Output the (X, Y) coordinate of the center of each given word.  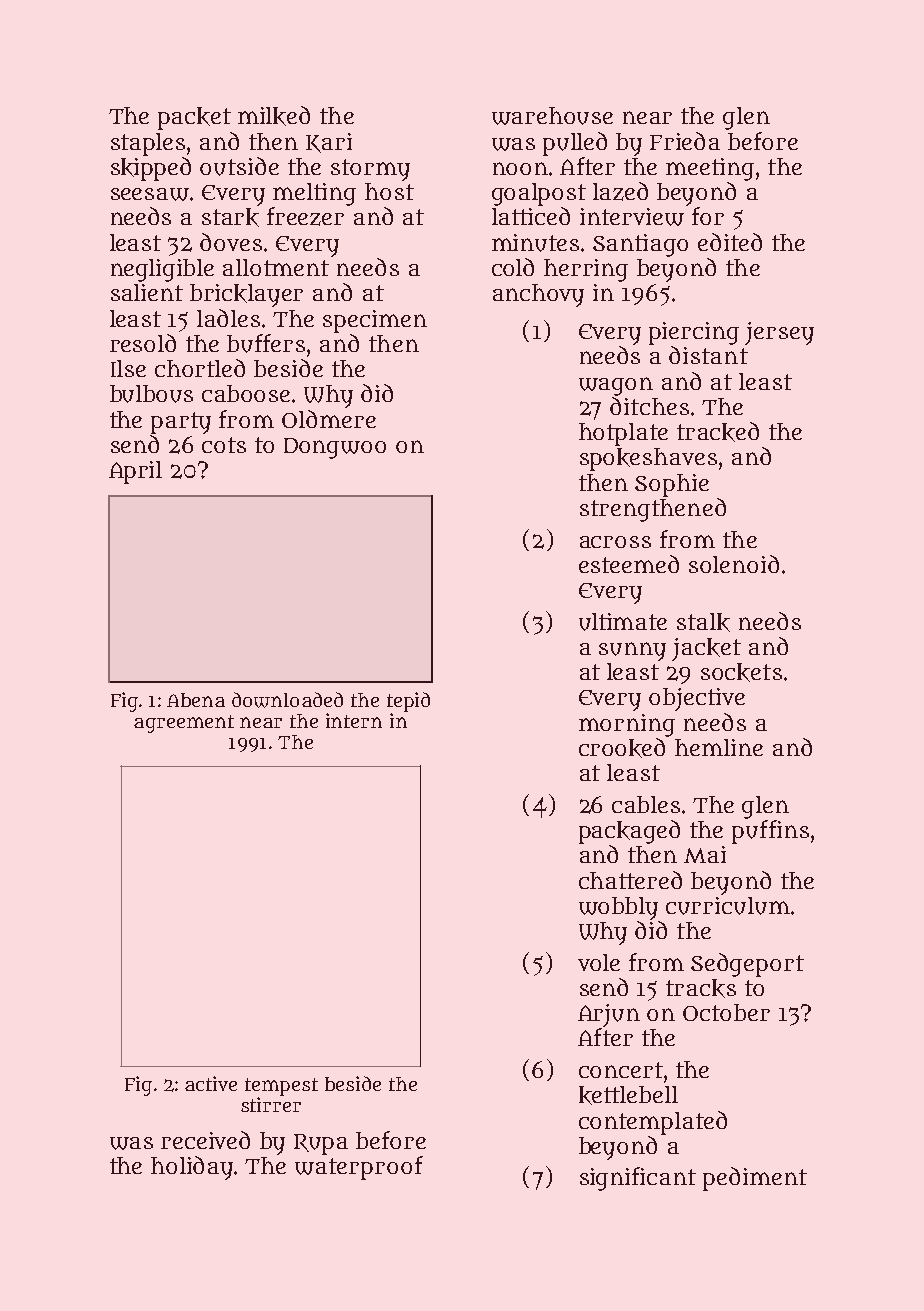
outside (239, 166)
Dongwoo (335, 448)
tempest (281, 1087)
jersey (779, 333)
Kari (329, 143)
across (615, 542)
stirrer (271, 1104)
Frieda (685, 141)
